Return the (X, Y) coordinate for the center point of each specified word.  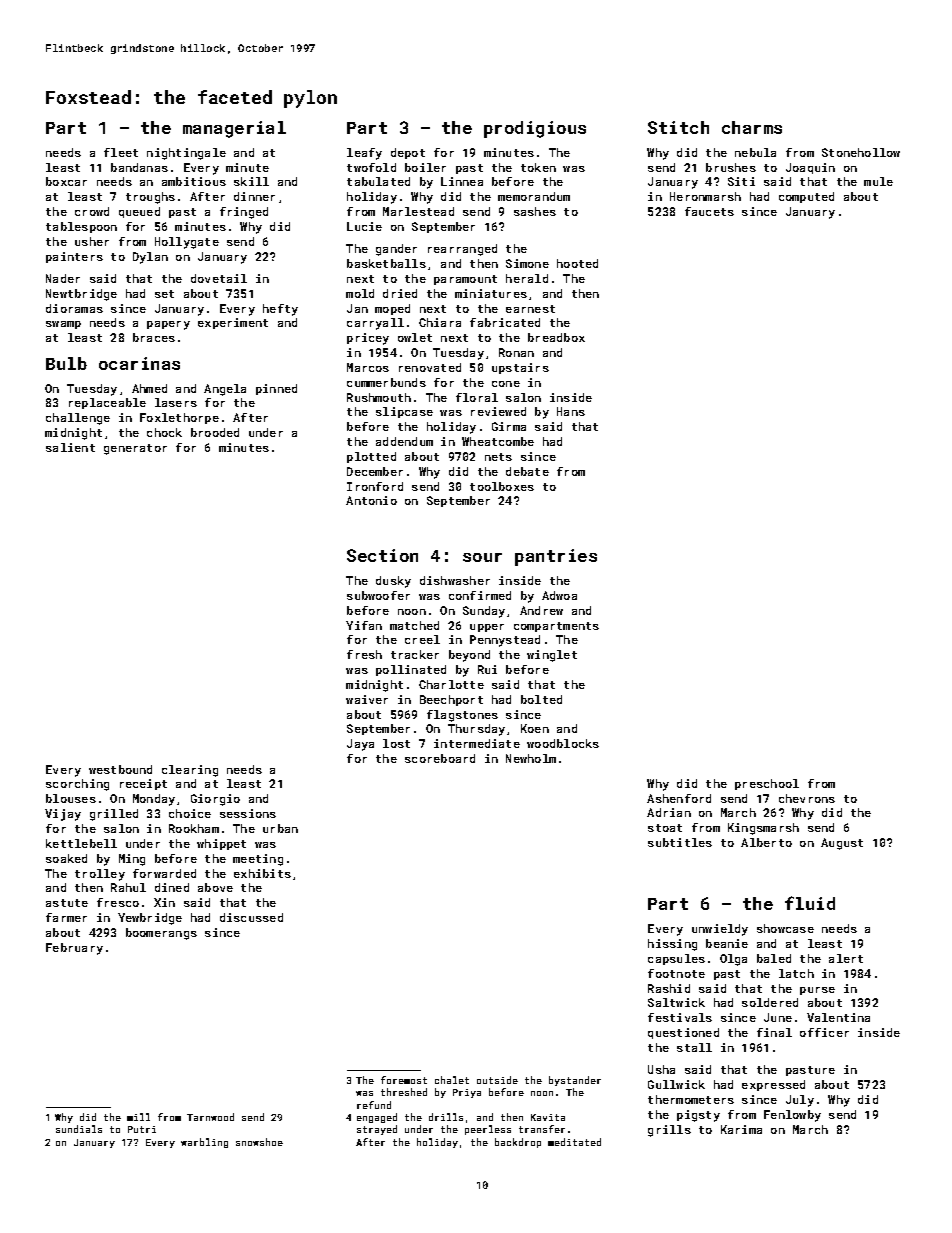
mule (878, 181)
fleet (121, 152)
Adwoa (559, 595)
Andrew (541, 610)
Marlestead (418, 211)
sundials (79, 1129)
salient (70, 447)
